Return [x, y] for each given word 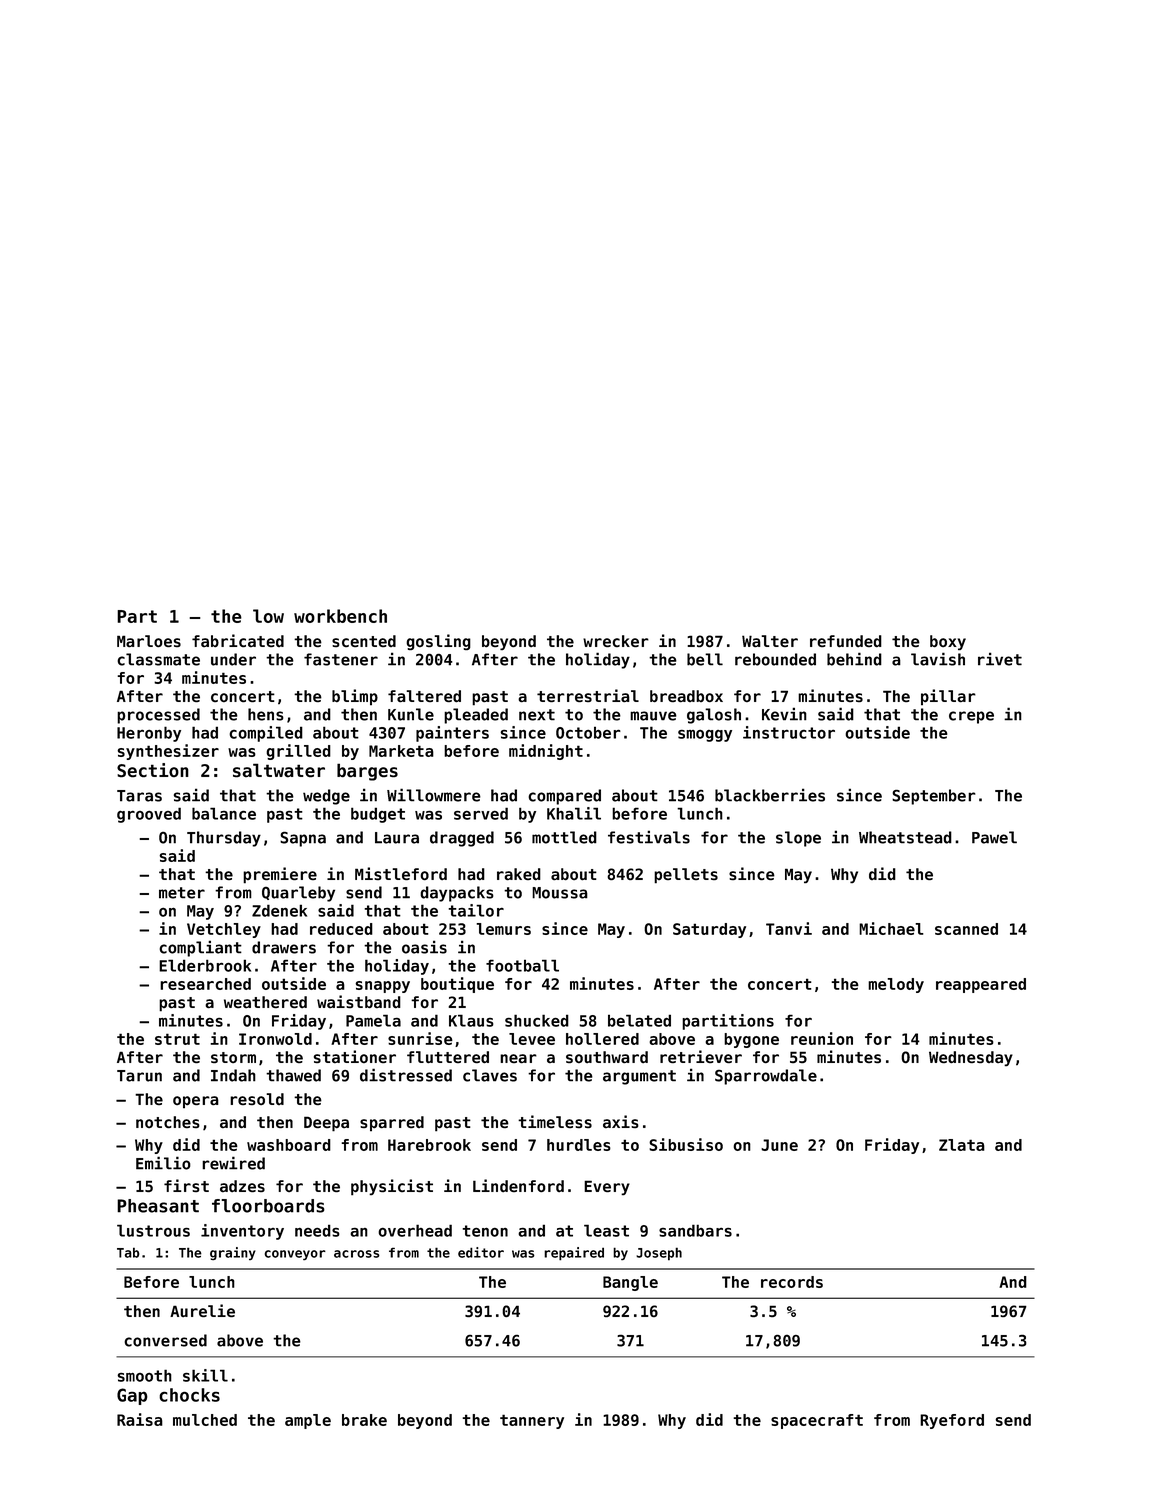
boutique [457, 985]
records [792, 1282]
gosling [438, 642]
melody [896, 985]
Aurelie [202, 1310]
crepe [971, 717]
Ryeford [952, 1421]
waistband [359, 1002]
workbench [340, 616]
